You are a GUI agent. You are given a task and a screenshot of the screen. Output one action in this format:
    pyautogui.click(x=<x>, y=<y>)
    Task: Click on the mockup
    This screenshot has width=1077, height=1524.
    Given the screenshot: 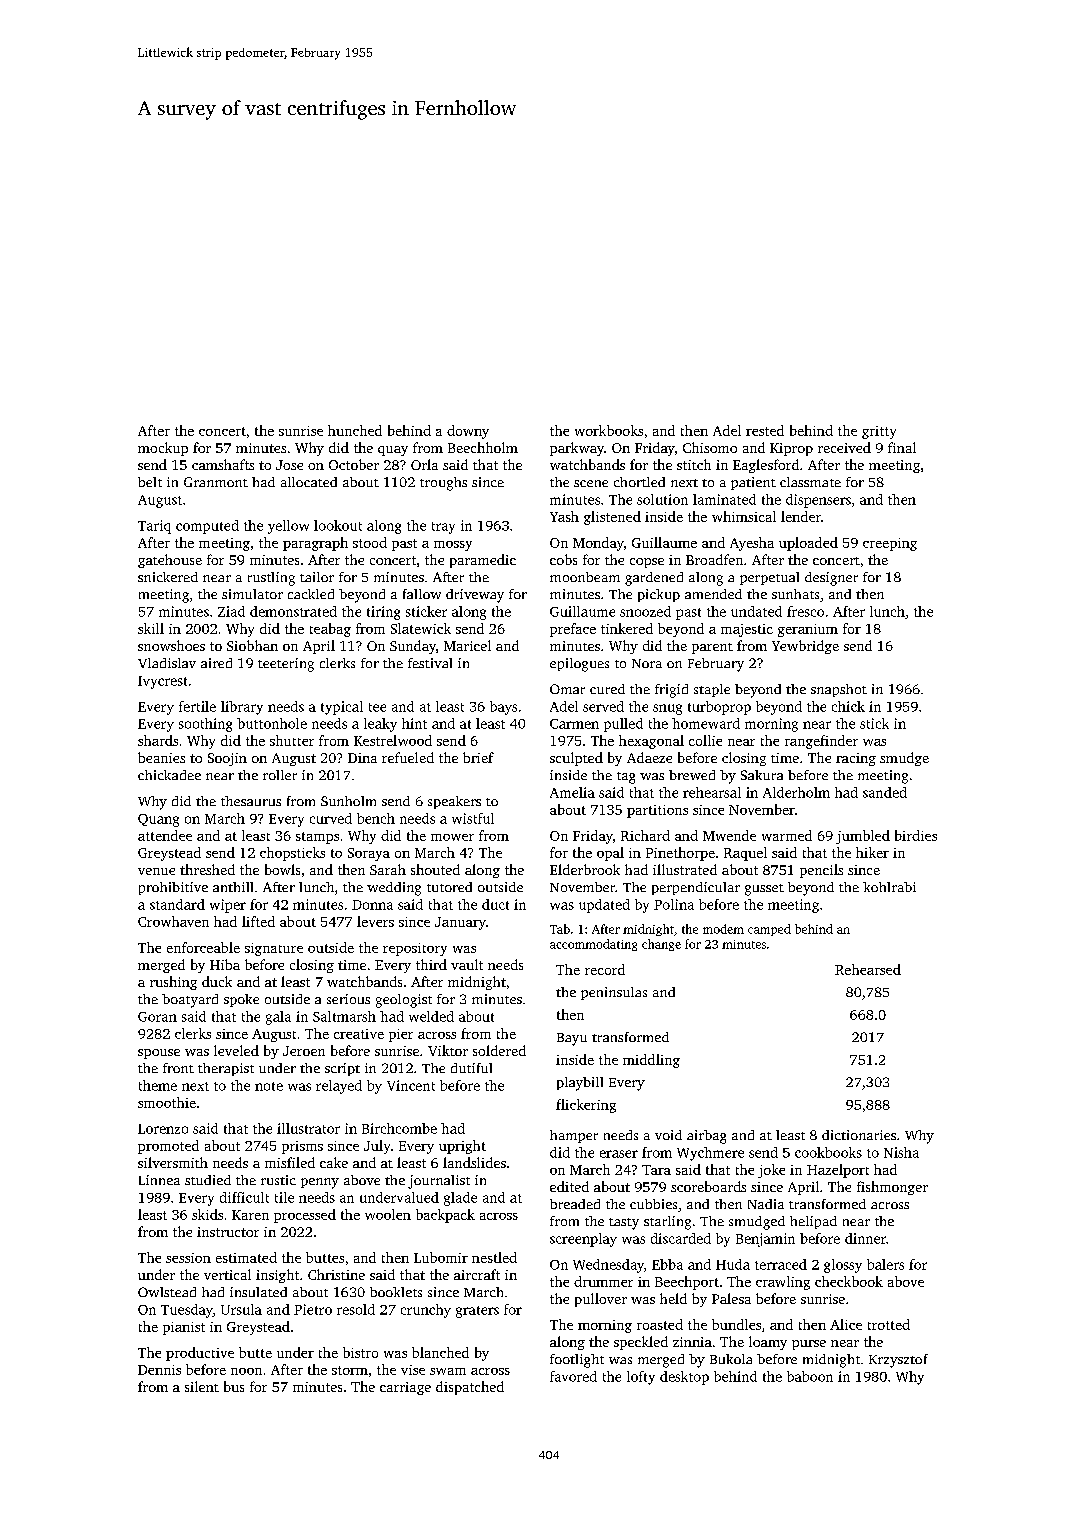 What is the action you would take?
    pyautogui.click(x=163, y=449)
